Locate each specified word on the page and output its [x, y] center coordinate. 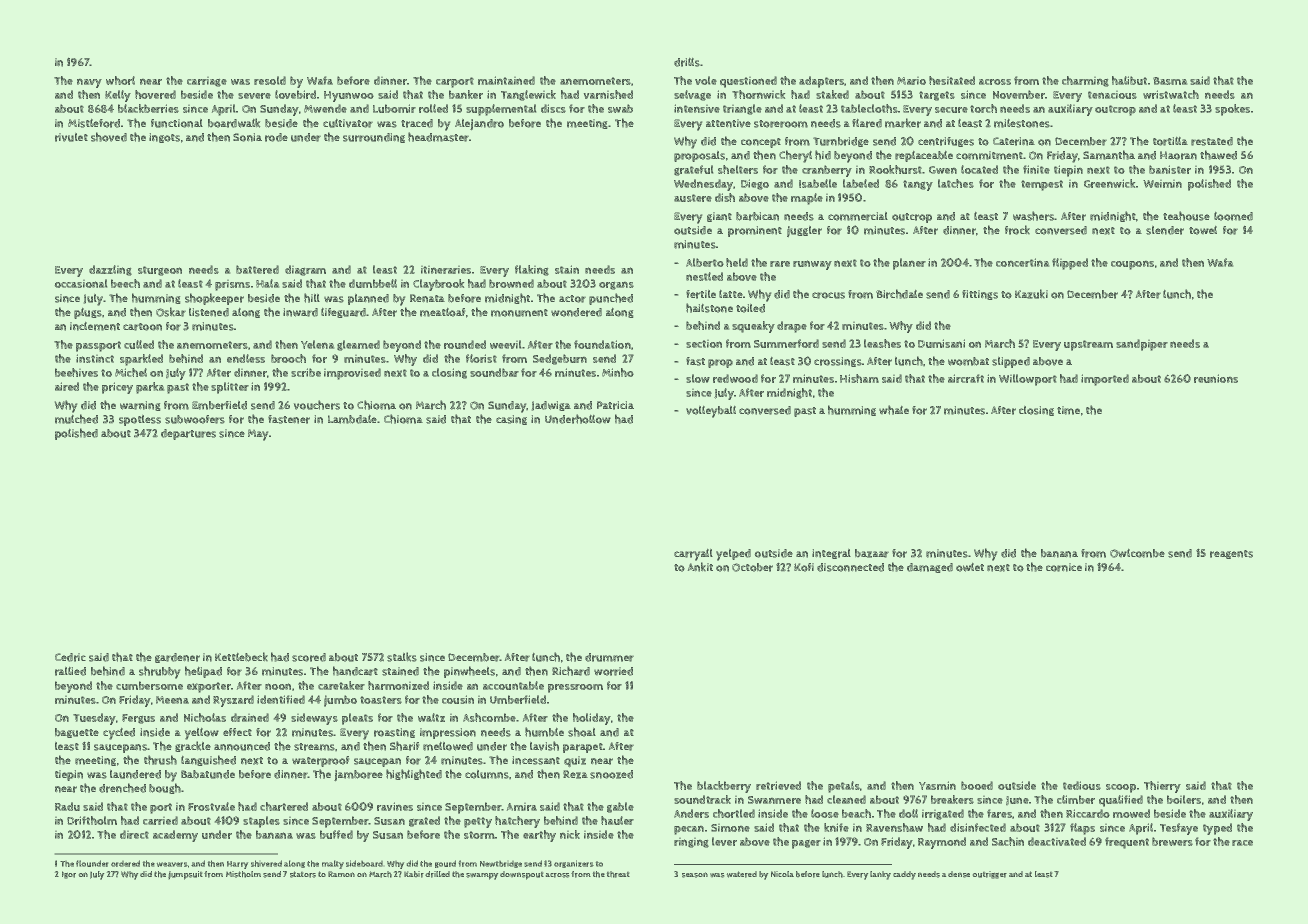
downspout [522, 875]
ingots [164, 138]
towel [1203, 230]
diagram [305, 270]
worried [613, 671]
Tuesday [94, 719]
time [1068, 410]
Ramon [341, 874]
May [258, 435]
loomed [1233, 216]
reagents [1231, 554]
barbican [757, 216]
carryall [693, 554]
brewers [1172, 841]
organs [616, 285]
